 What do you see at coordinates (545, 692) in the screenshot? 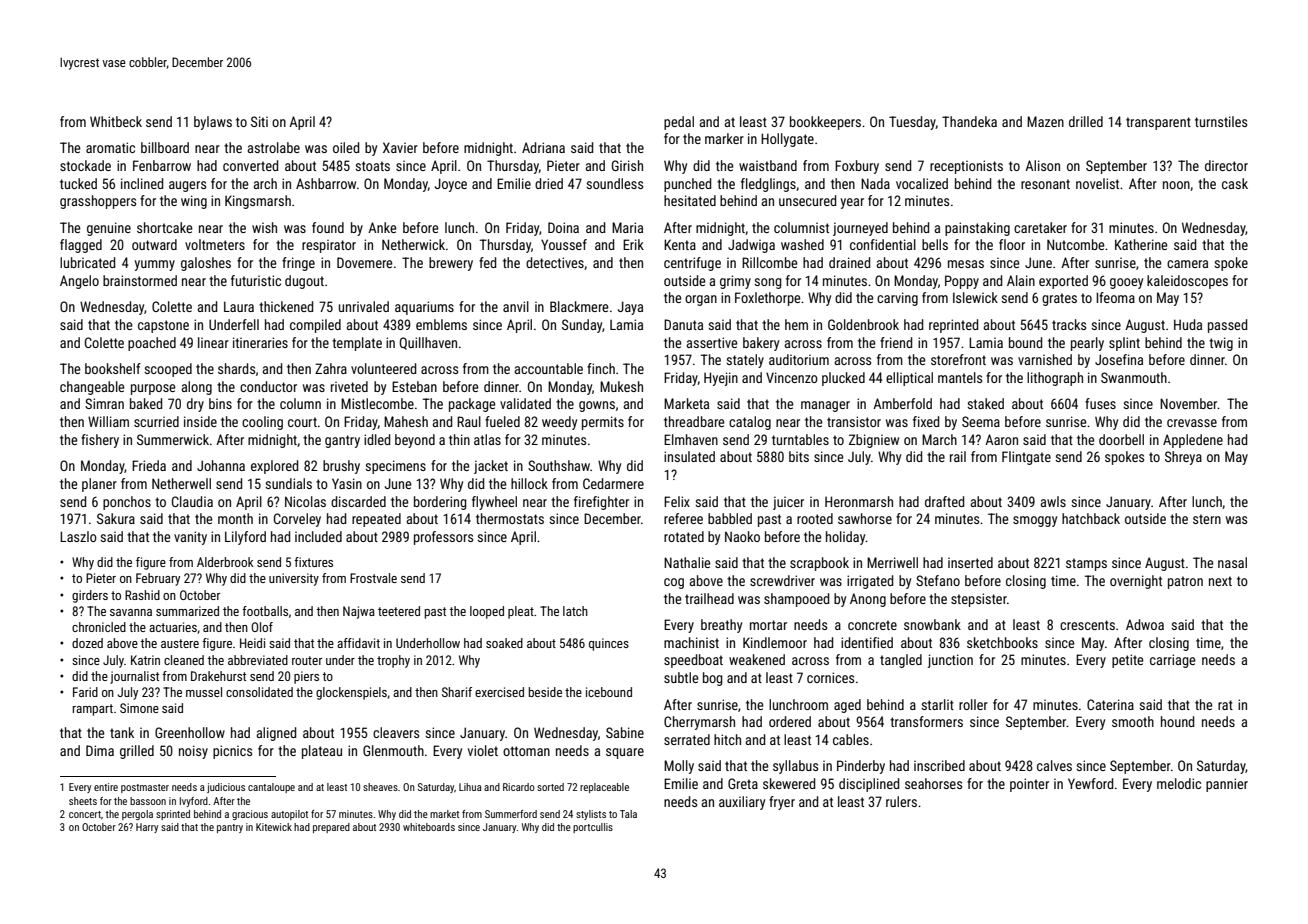
I see `beside` at bounding box center [545, 692].
